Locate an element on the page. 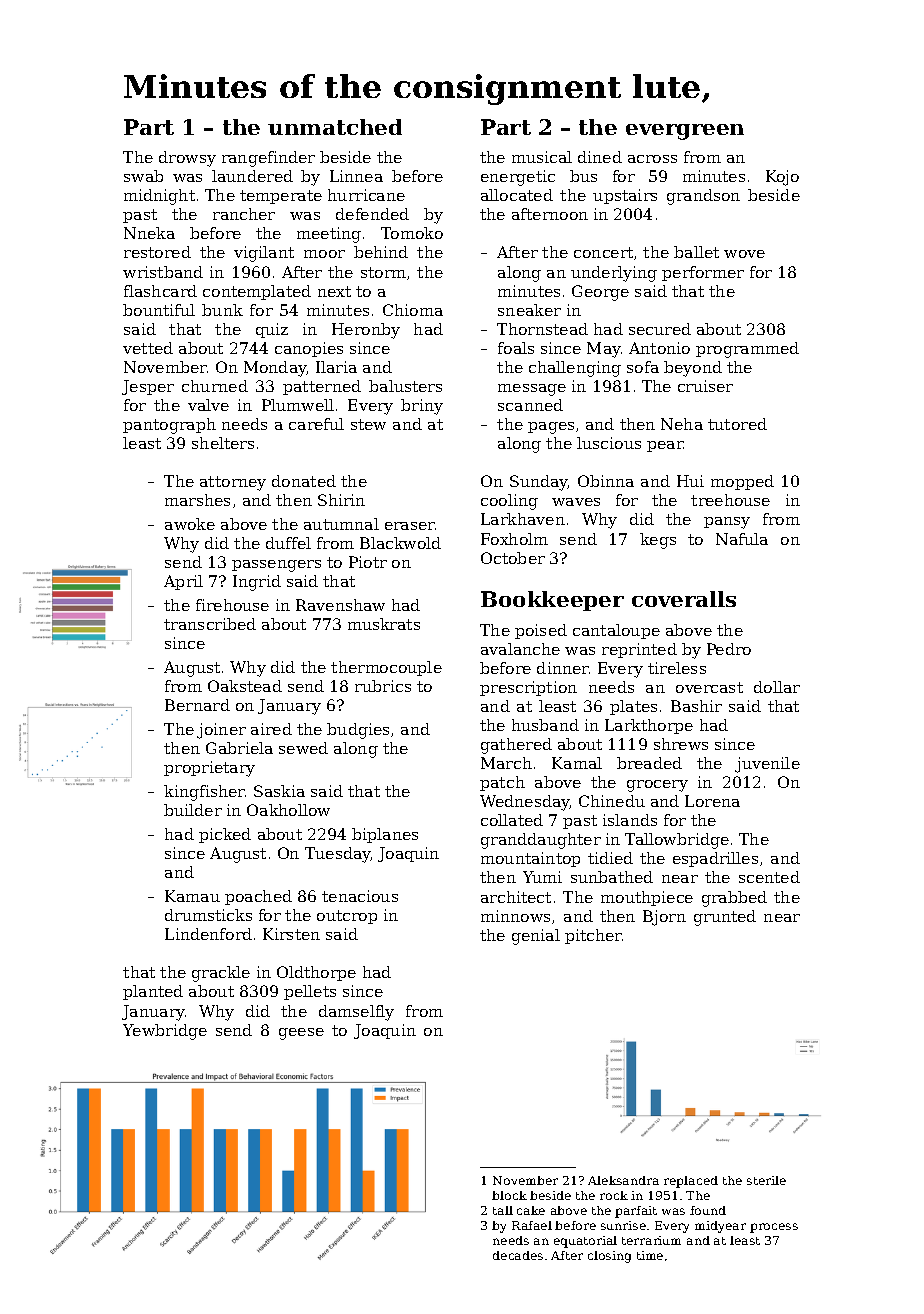 The image size is (924, 1314). juvenile is located at coordinates (767, 765).
